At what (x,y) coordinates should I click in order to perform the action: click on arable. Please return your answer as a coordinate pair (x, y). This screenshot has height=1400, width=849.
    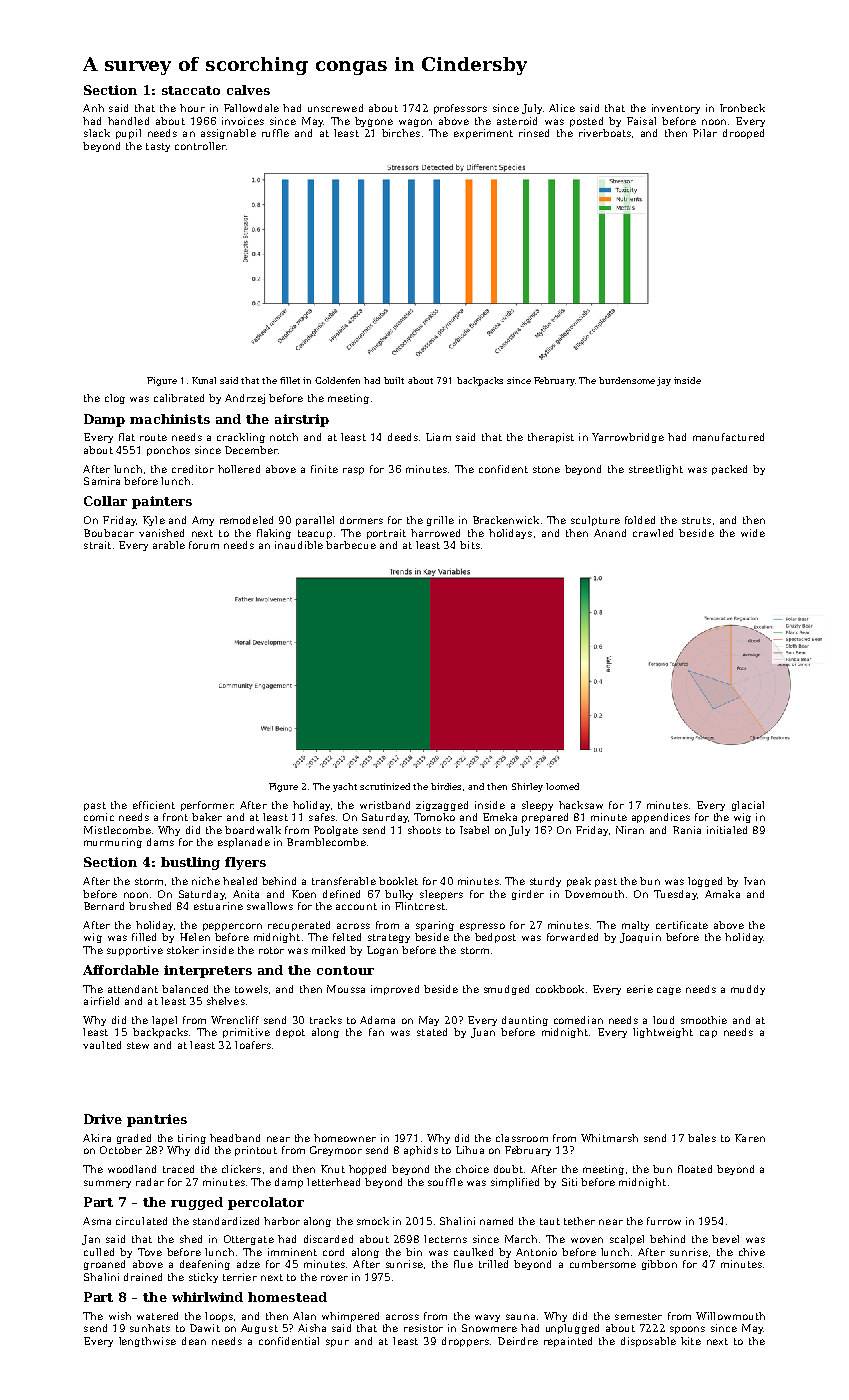
    Looking at the image, I should click on (169, 545).
